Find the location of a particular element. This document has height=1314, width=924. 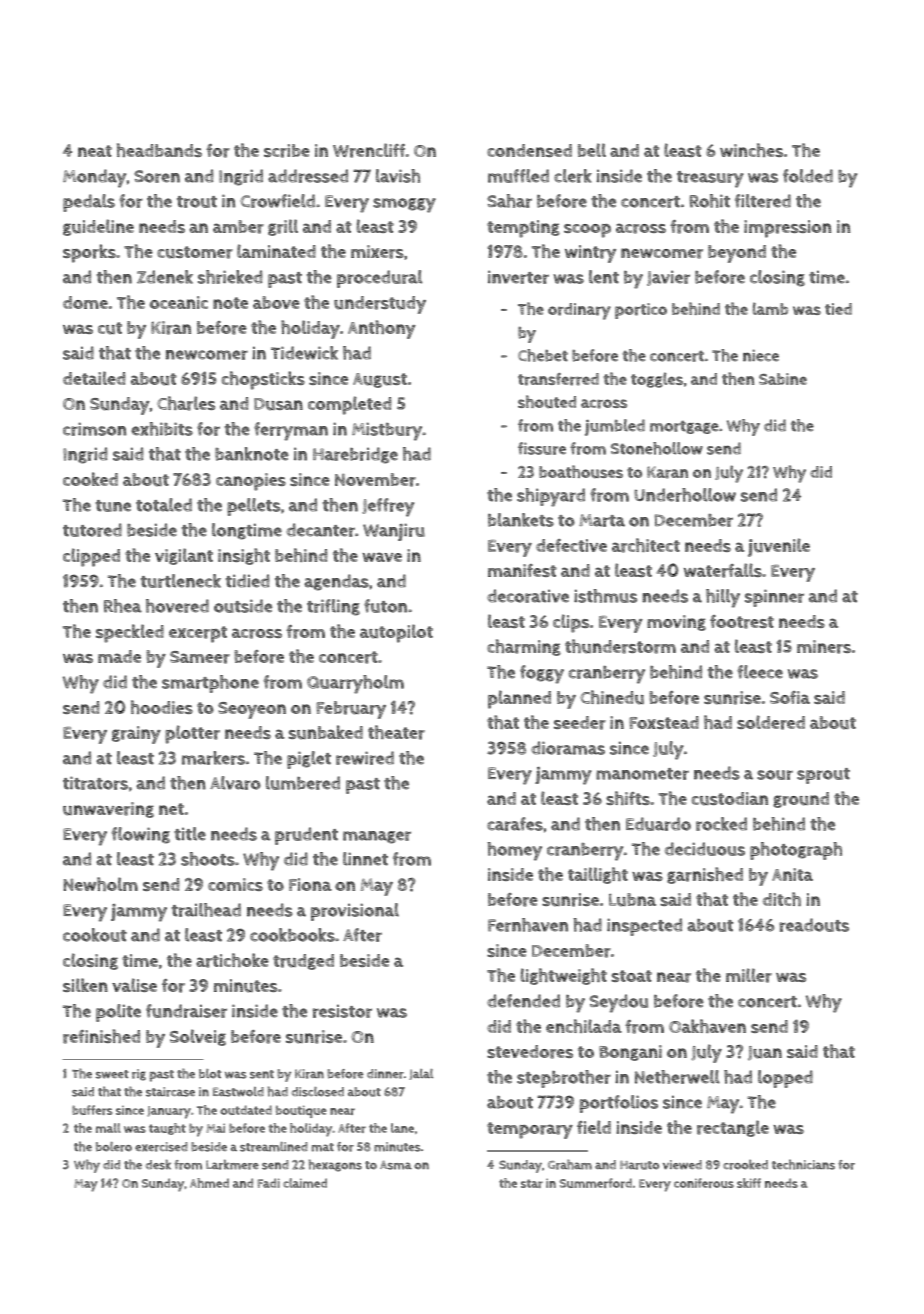

comics is located at coordinates (235, 884).
